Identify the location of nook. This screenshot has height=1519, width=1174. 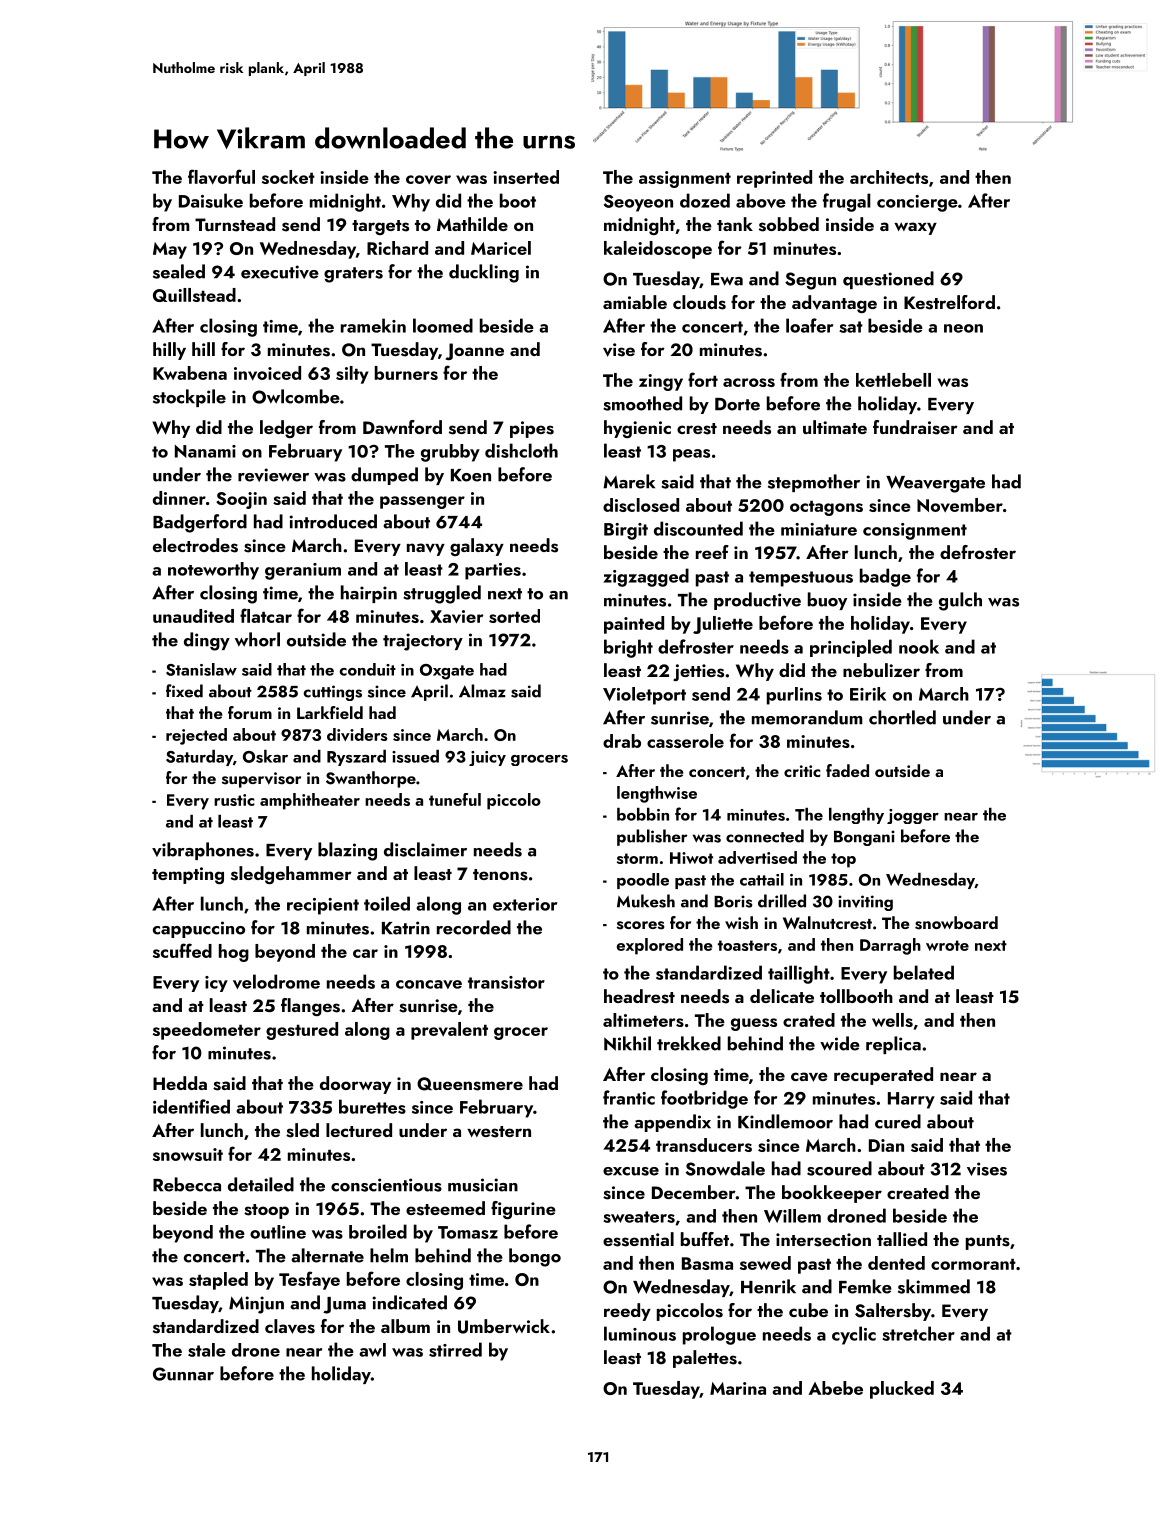
(919, 646).
